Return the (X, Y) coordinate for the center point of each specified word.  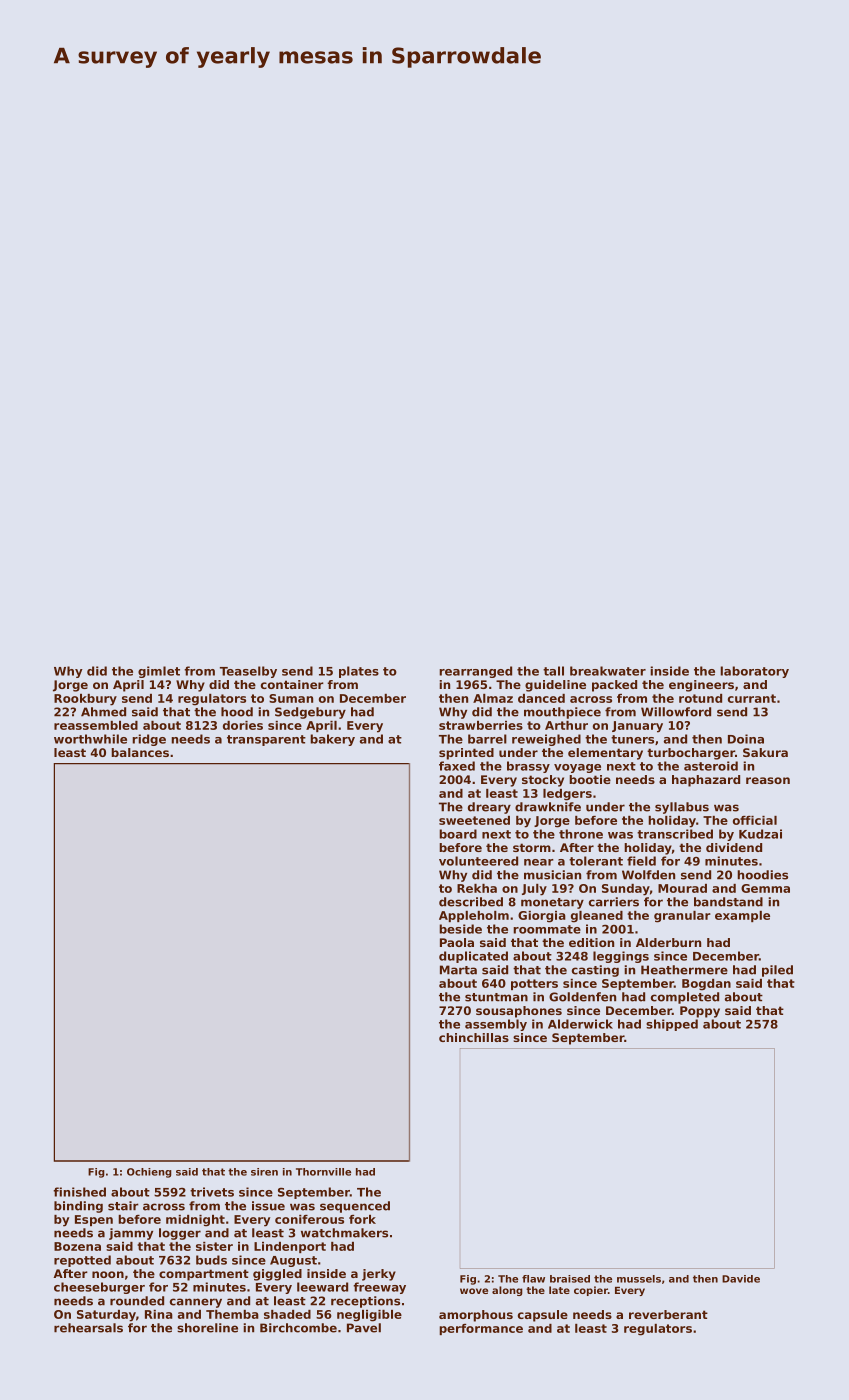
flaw (533, 1279)
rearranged (475, 672)
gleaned (597, 917)
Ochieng (149, 1173)
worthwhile (90, 739)
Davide (741, 1279)
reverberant (668, 1314)
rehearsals (88, 1328)
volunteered (478, 861)
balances (140, 752)
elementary (605, 754)
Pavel (364, 1328)
